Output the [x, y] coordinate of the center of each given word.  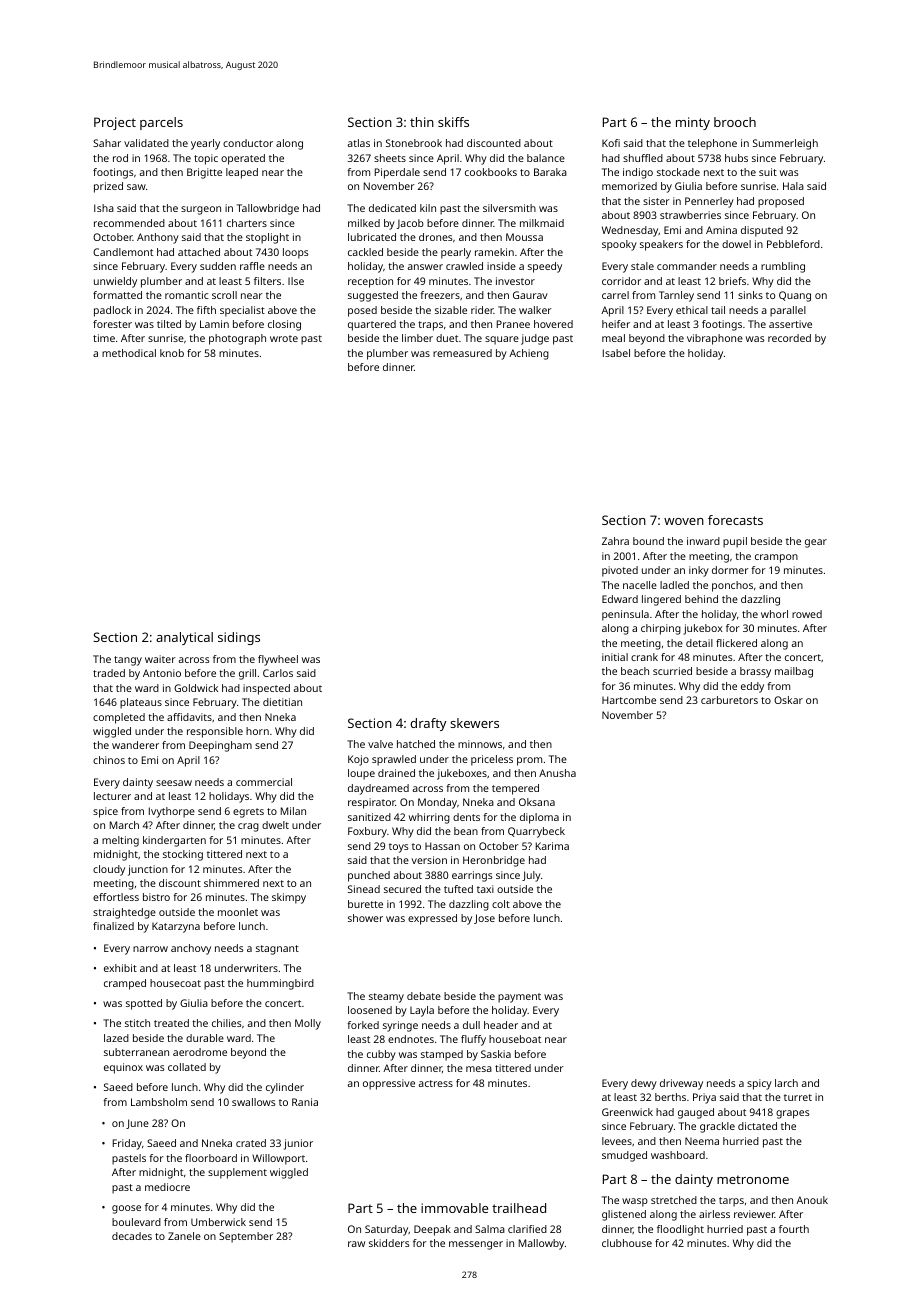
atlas [359, 143]
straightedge [124, 913]
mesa [479, 1069]
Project [115, 123]
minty [693, 123]
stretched [674, 1200]
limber [417, 338]
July [531, 876]
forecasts [735, 520]
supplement [237, 1173]
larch [786, 1083]
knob [172, 353]
